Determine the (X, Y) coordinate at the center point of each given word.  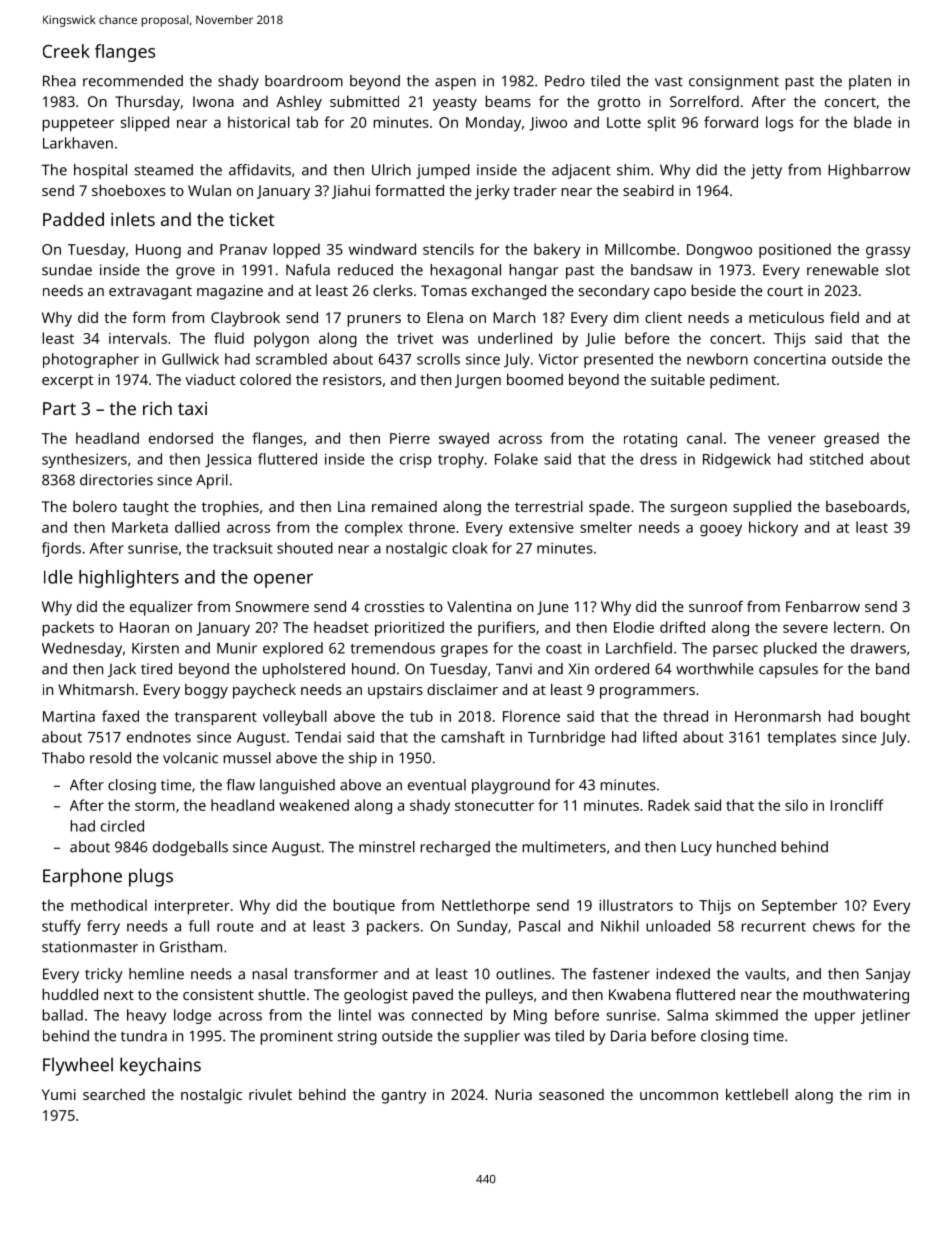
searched (114, 1094)
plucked (790, 649)
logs (779, 124)
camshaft (473, 737)
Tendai (318, 737)
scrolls (438, 359)
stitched (836, 459)
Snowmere (272, 606)
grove (195, 273)
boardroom (304, 81)
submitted (364, 101)
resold (110, 758)
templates (801, 738)
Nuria (513, 1094)
